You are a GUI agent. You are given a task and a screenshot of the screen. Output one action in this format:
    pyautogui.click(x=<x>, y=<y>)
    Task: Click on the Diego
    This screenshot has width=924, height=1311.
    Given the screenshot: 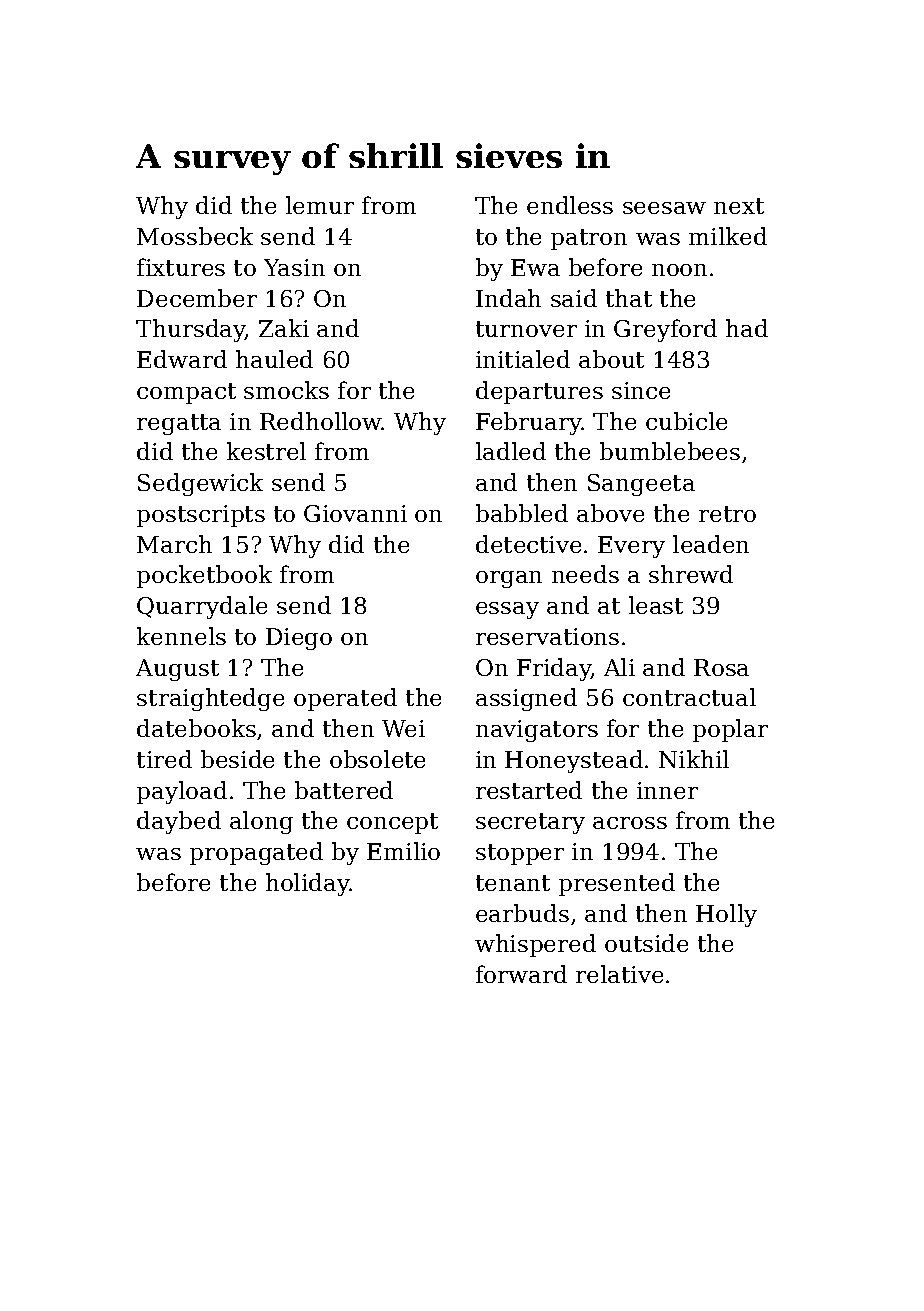 What is the action you would take?
    pyautogui.click(x=299, y=639)
